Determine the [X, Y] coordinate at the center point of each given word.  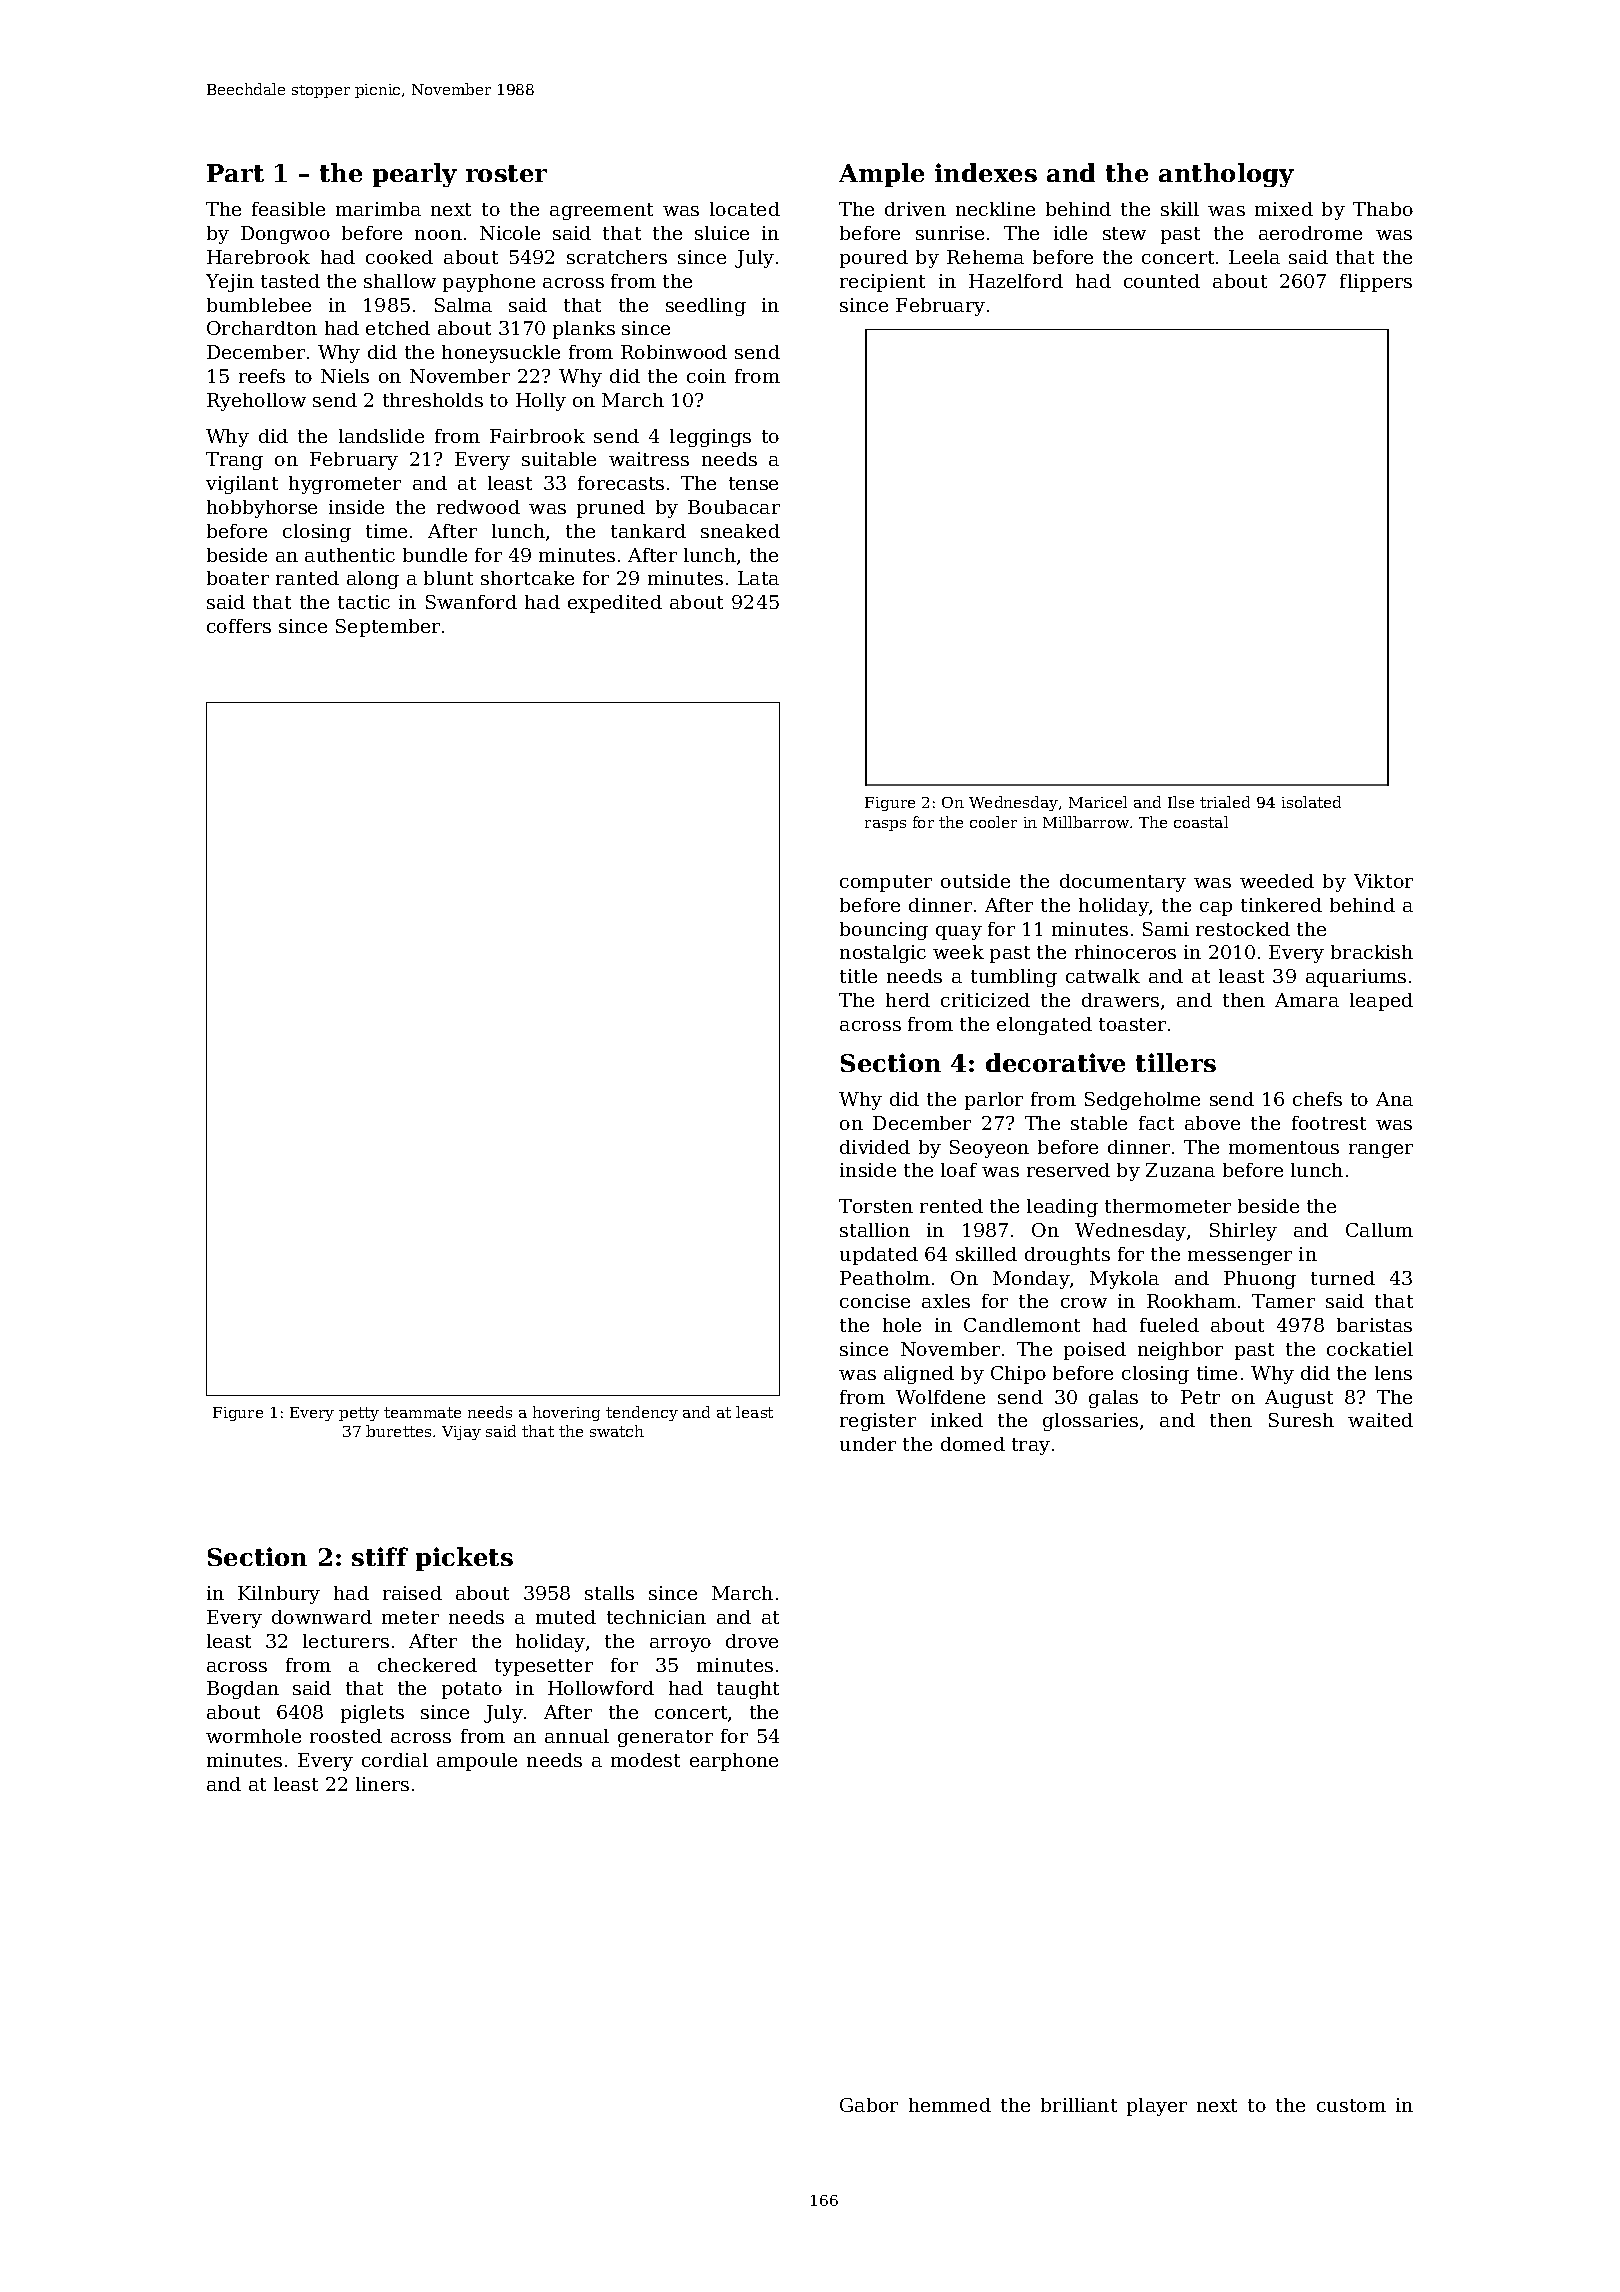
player [1157, 2107]
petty [359, 1414]
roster [506, 173]
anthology [1226, 175]
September [388, 628]
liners [382, 1784]
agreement [601, 211]
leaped [1381, 1002]
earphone [734, 1762]
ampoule [477, 1762]
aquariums [1356, 978]
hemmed [950, 2105]
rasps [885, 825]
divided [875, 1147]
